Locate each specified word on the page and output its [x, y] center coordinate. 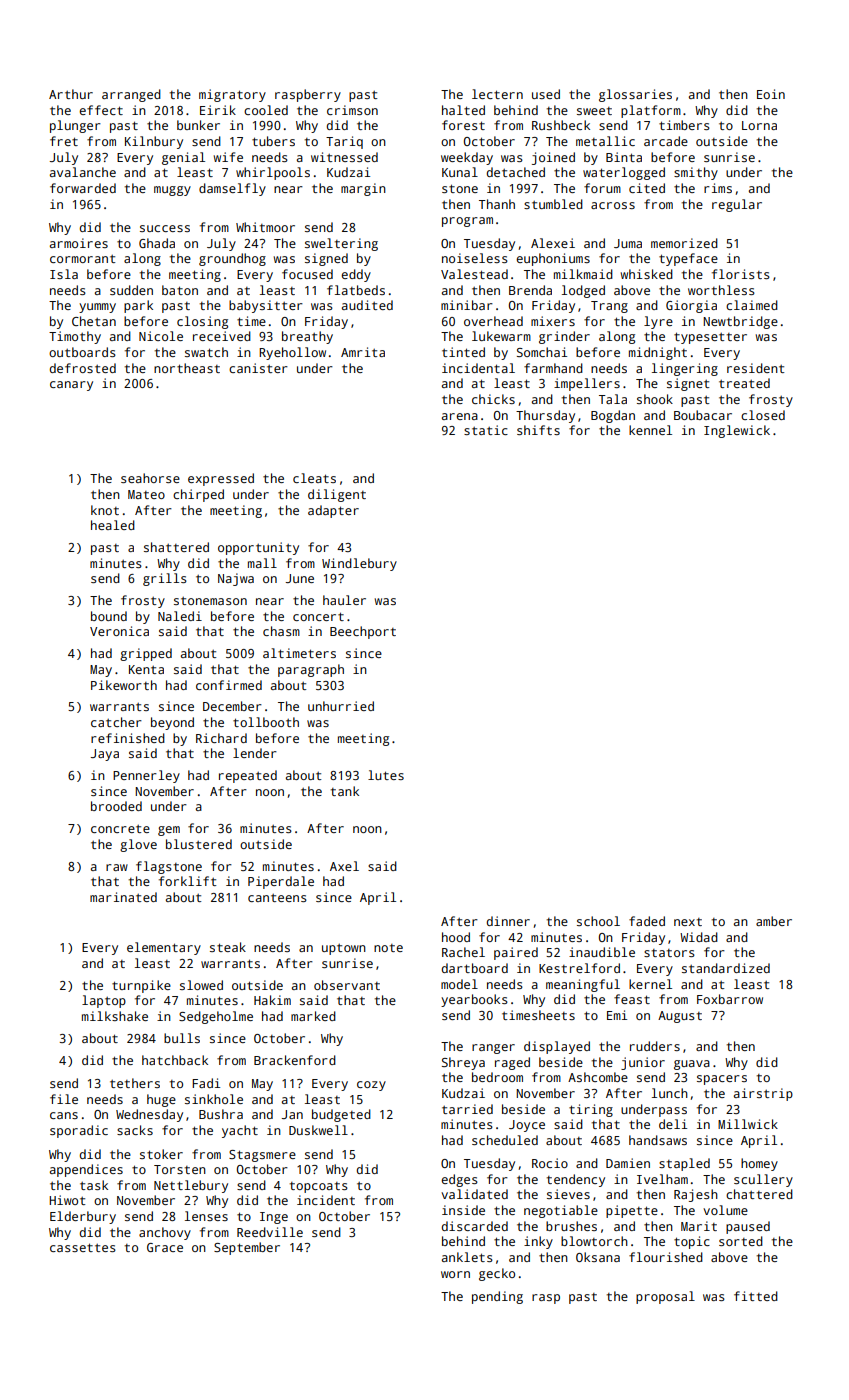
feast [632, 999]
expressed [221, 479]
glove [138, 845]
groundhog [232, 259]
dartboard [475, 968]
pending [497, 1297]
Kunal [460, 172]
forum [602, 188]
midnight [658, 353]
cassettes [83, 1247]
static [486, 430]
